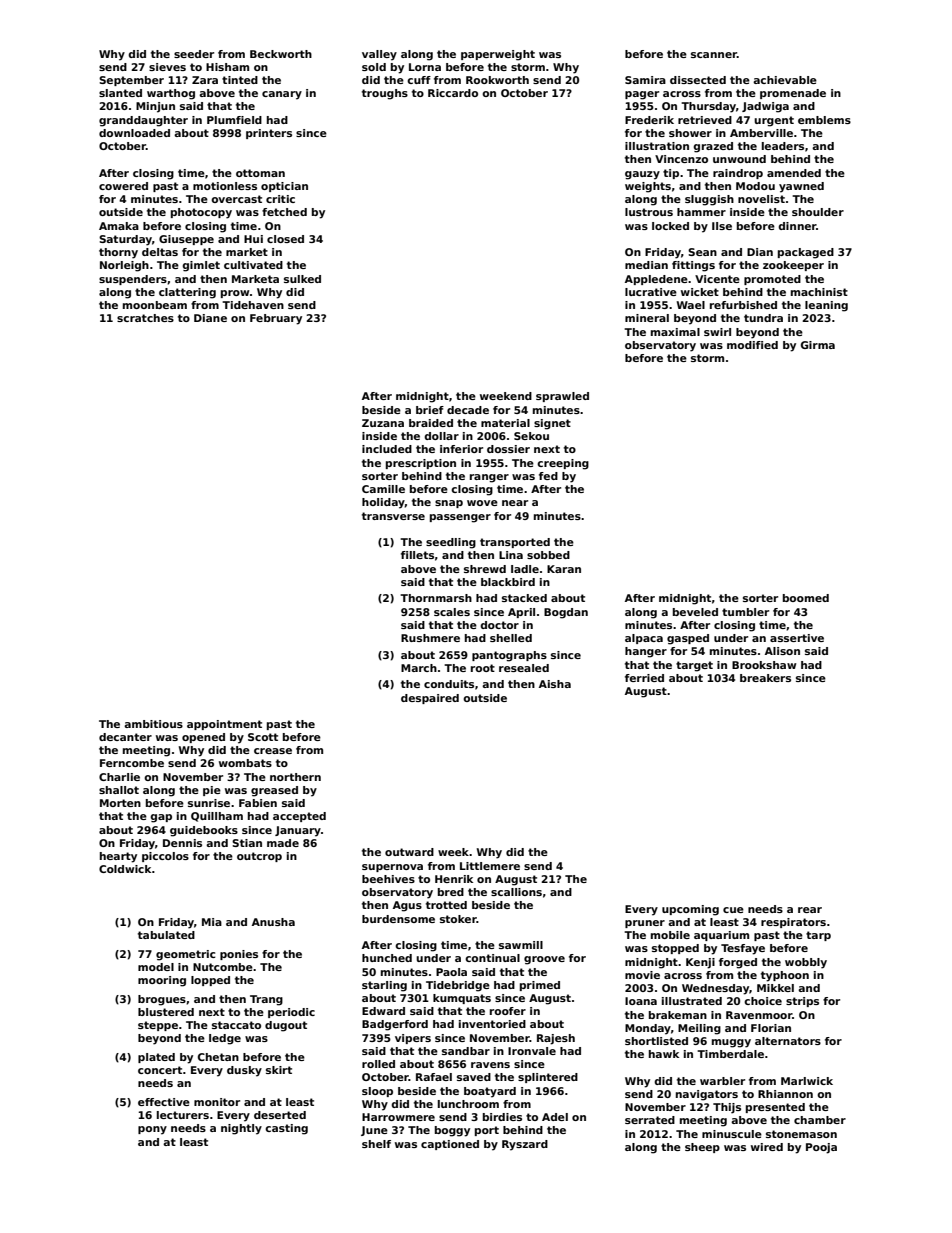 This screenshot has width=952, height=1233. Describe the element at coordinates (690, 133) in the screenshot. I see `shower` at that location.
